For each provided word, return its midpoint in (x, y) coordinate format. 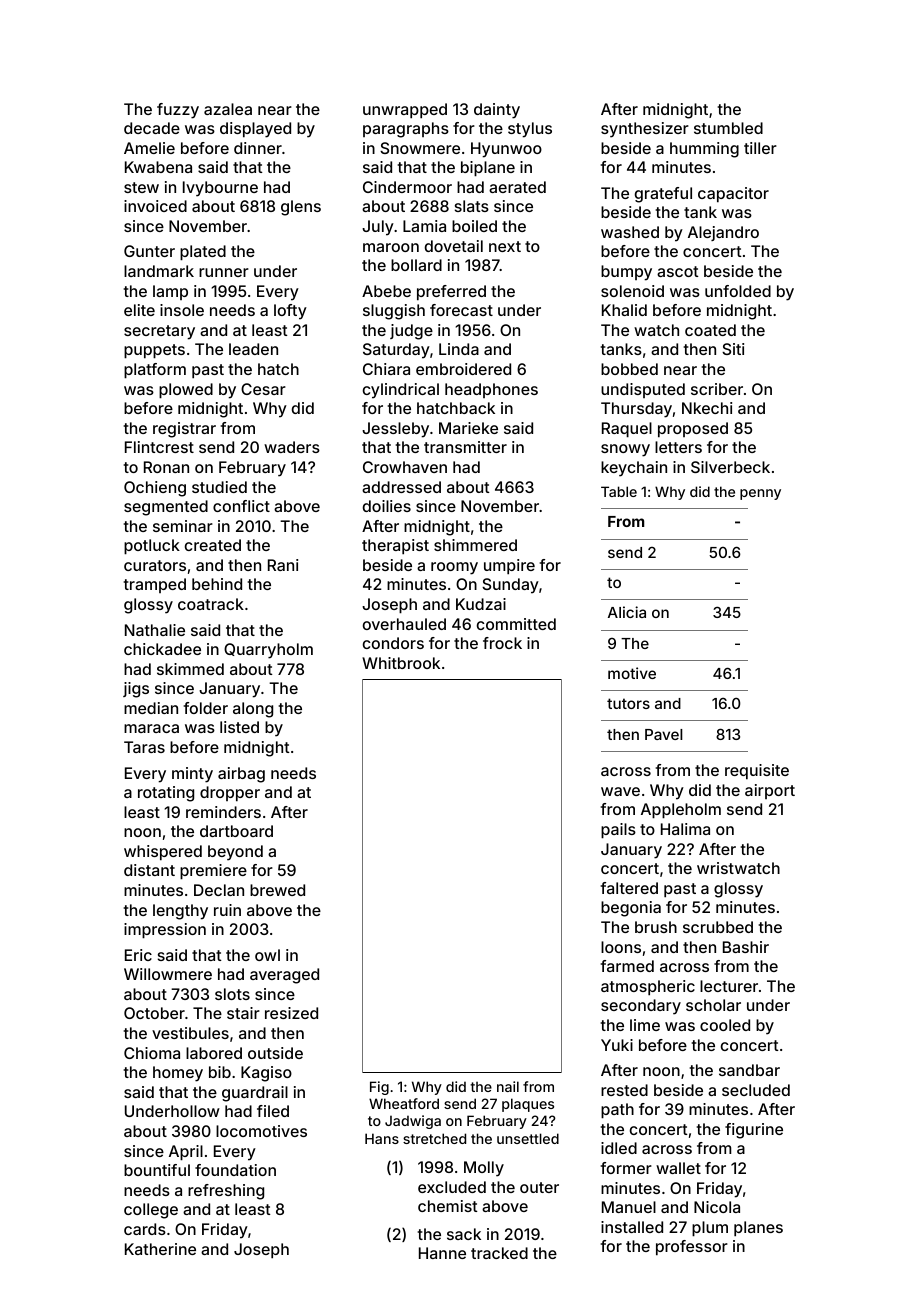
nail (508, 1086)
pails (618, 831)
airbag (241, 775)
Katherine (160, 1249)
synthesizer (645, 130)
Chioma (152, 1053)
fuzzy (178, 111)
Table (619, 491)
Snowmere (420, 148)
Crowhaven (405, 467)
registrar (184, 430)
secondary (641, 1007)
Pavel (664, 734)
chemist (448, 1206)
